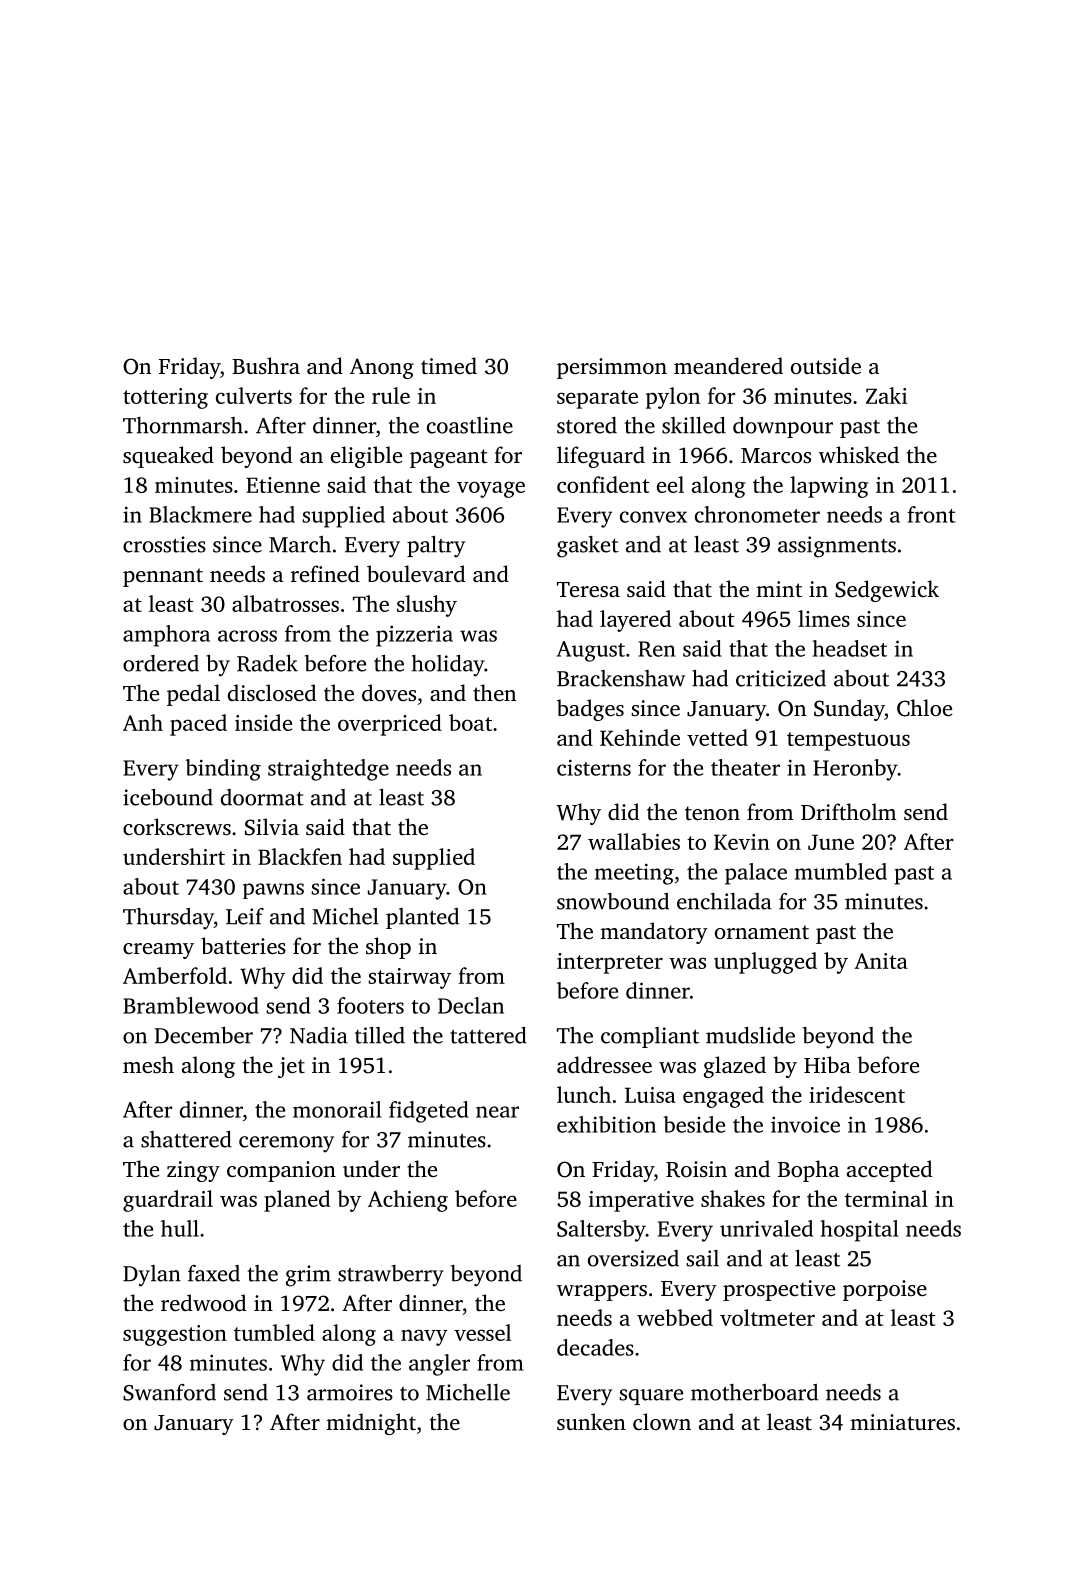 Image resolution: width=1086 pixels, height=1573 pixels. Describe the element at coordinates (728, 365) in the screenshot. I see `meandered` at that location.
